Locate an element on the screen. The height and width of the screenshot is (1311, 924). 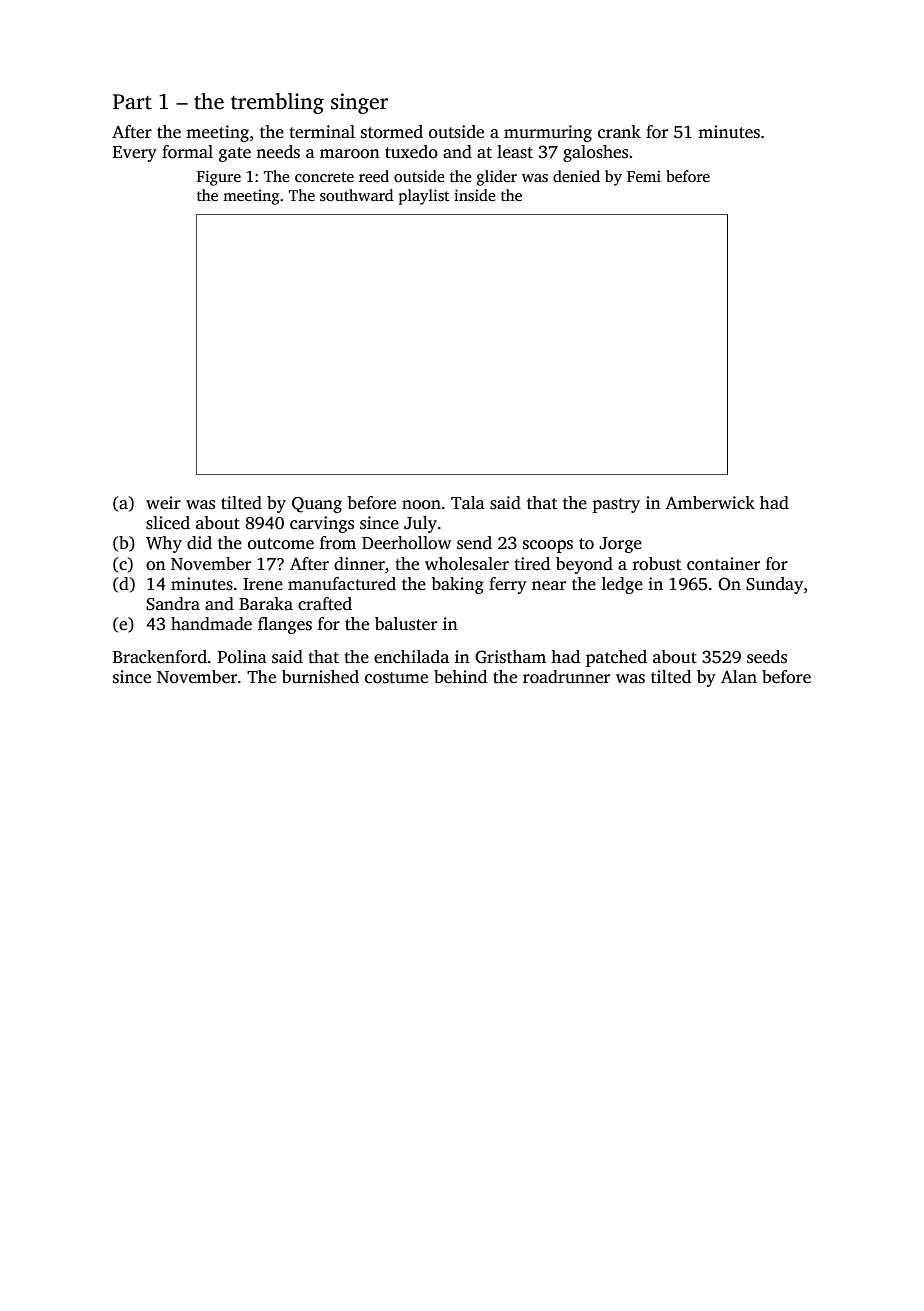
Every is located at coordinates (135, 154).
